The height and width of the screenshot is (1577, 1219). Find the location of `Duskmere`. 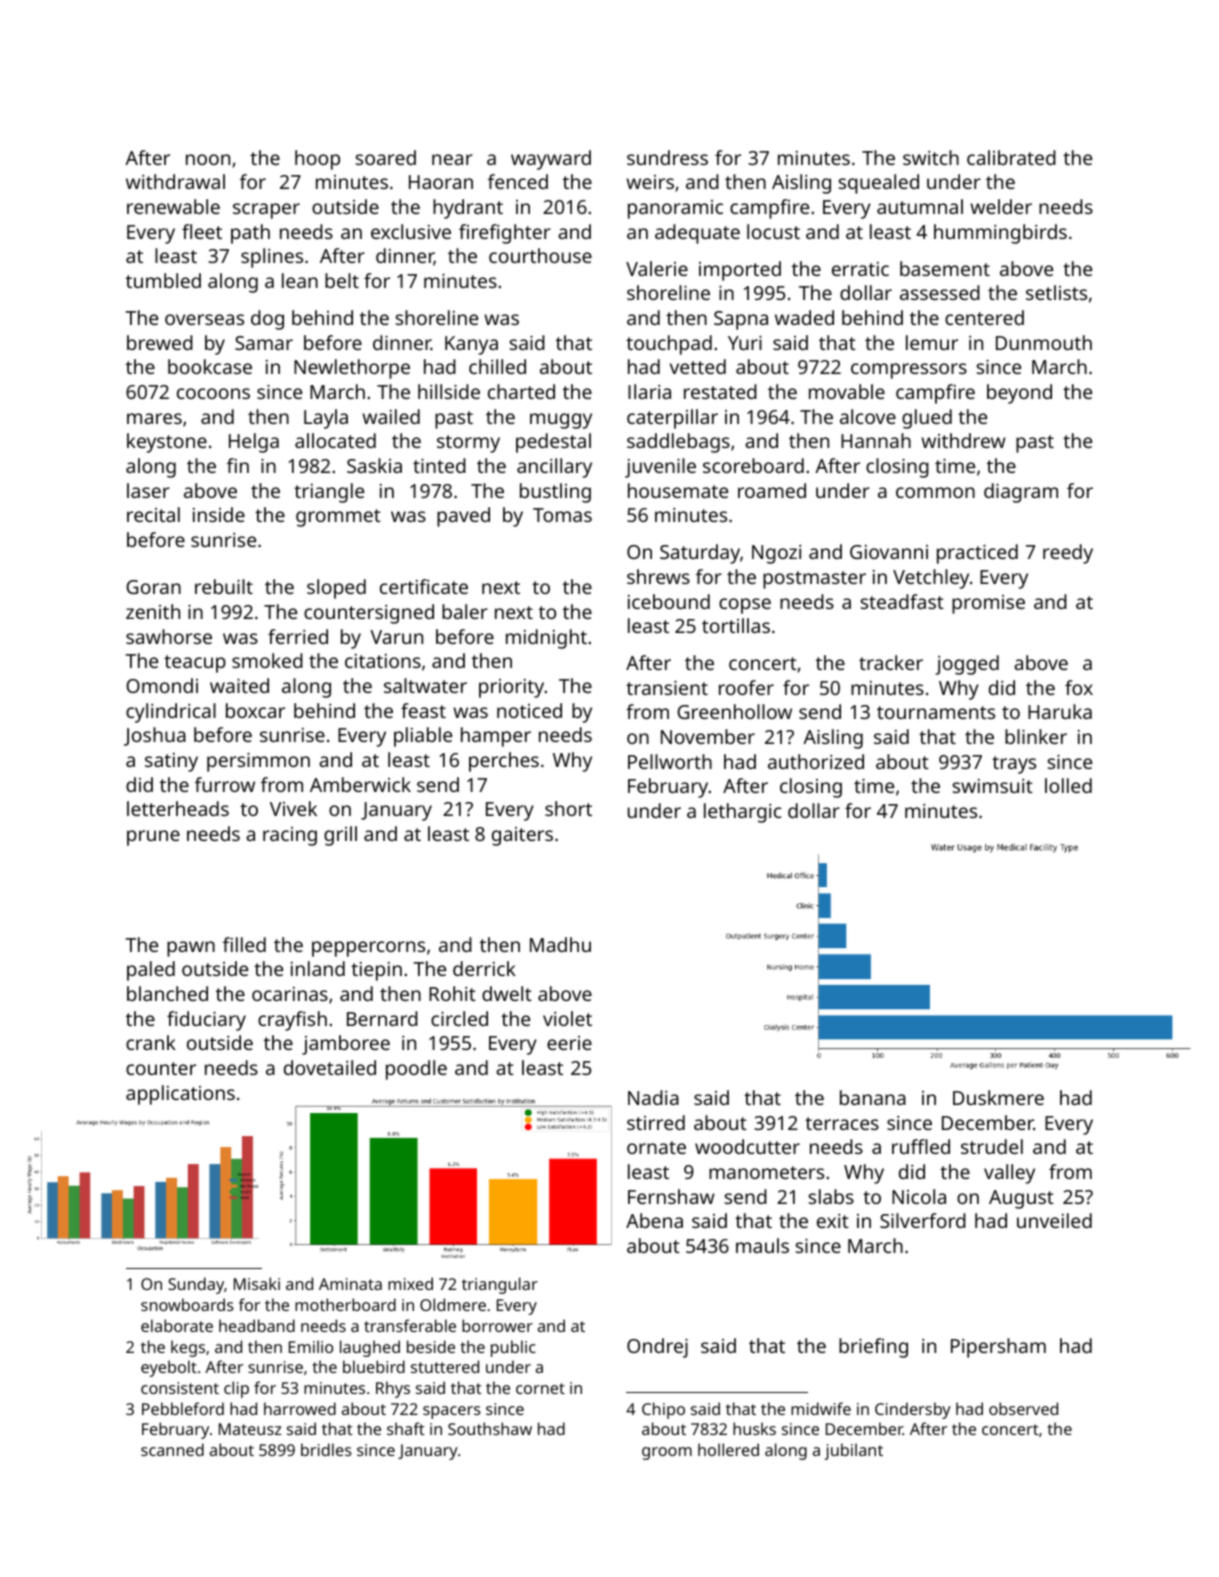

Duskmere is located at coordinates (998, 1097).
